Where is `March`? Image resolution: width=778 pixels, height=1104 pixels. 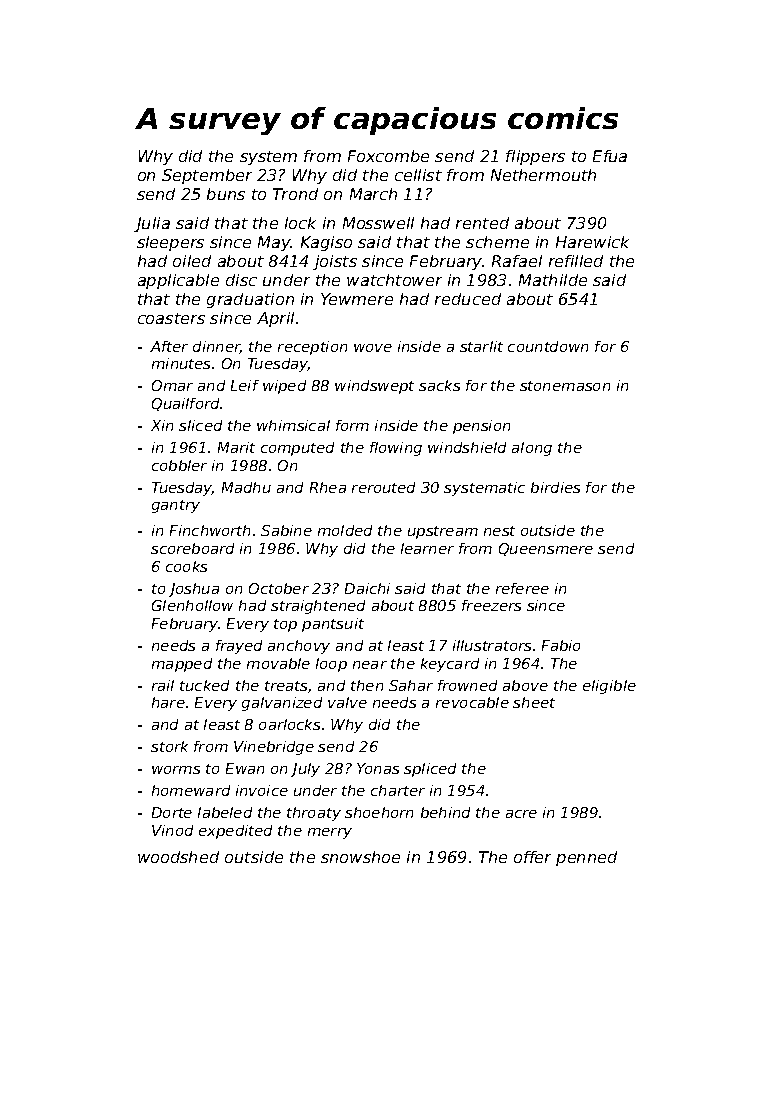
March is located at coordinates (373, 194).
